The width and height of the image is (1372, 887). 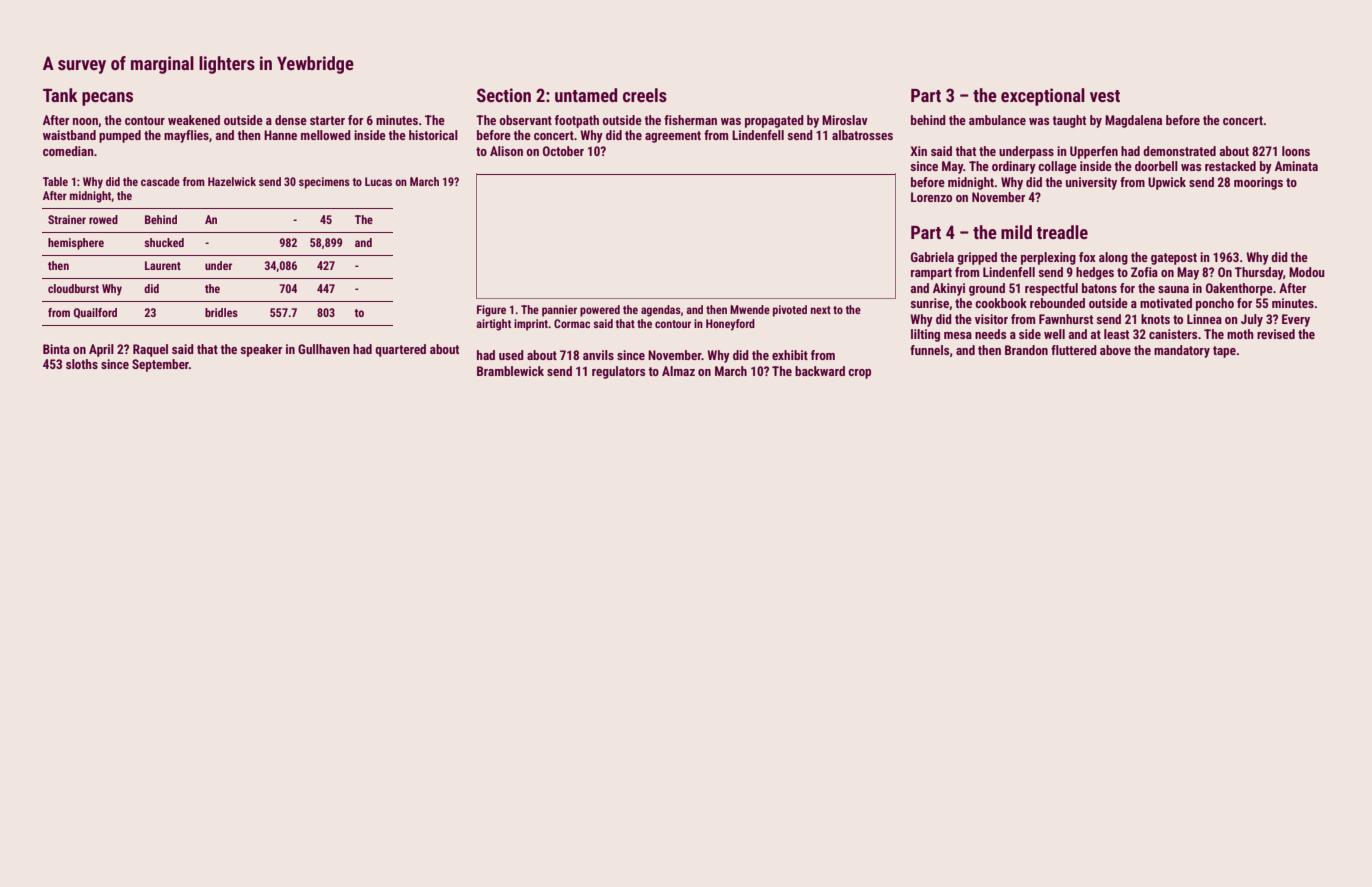 I want to click on pecans, so click(x=107, y=99).
